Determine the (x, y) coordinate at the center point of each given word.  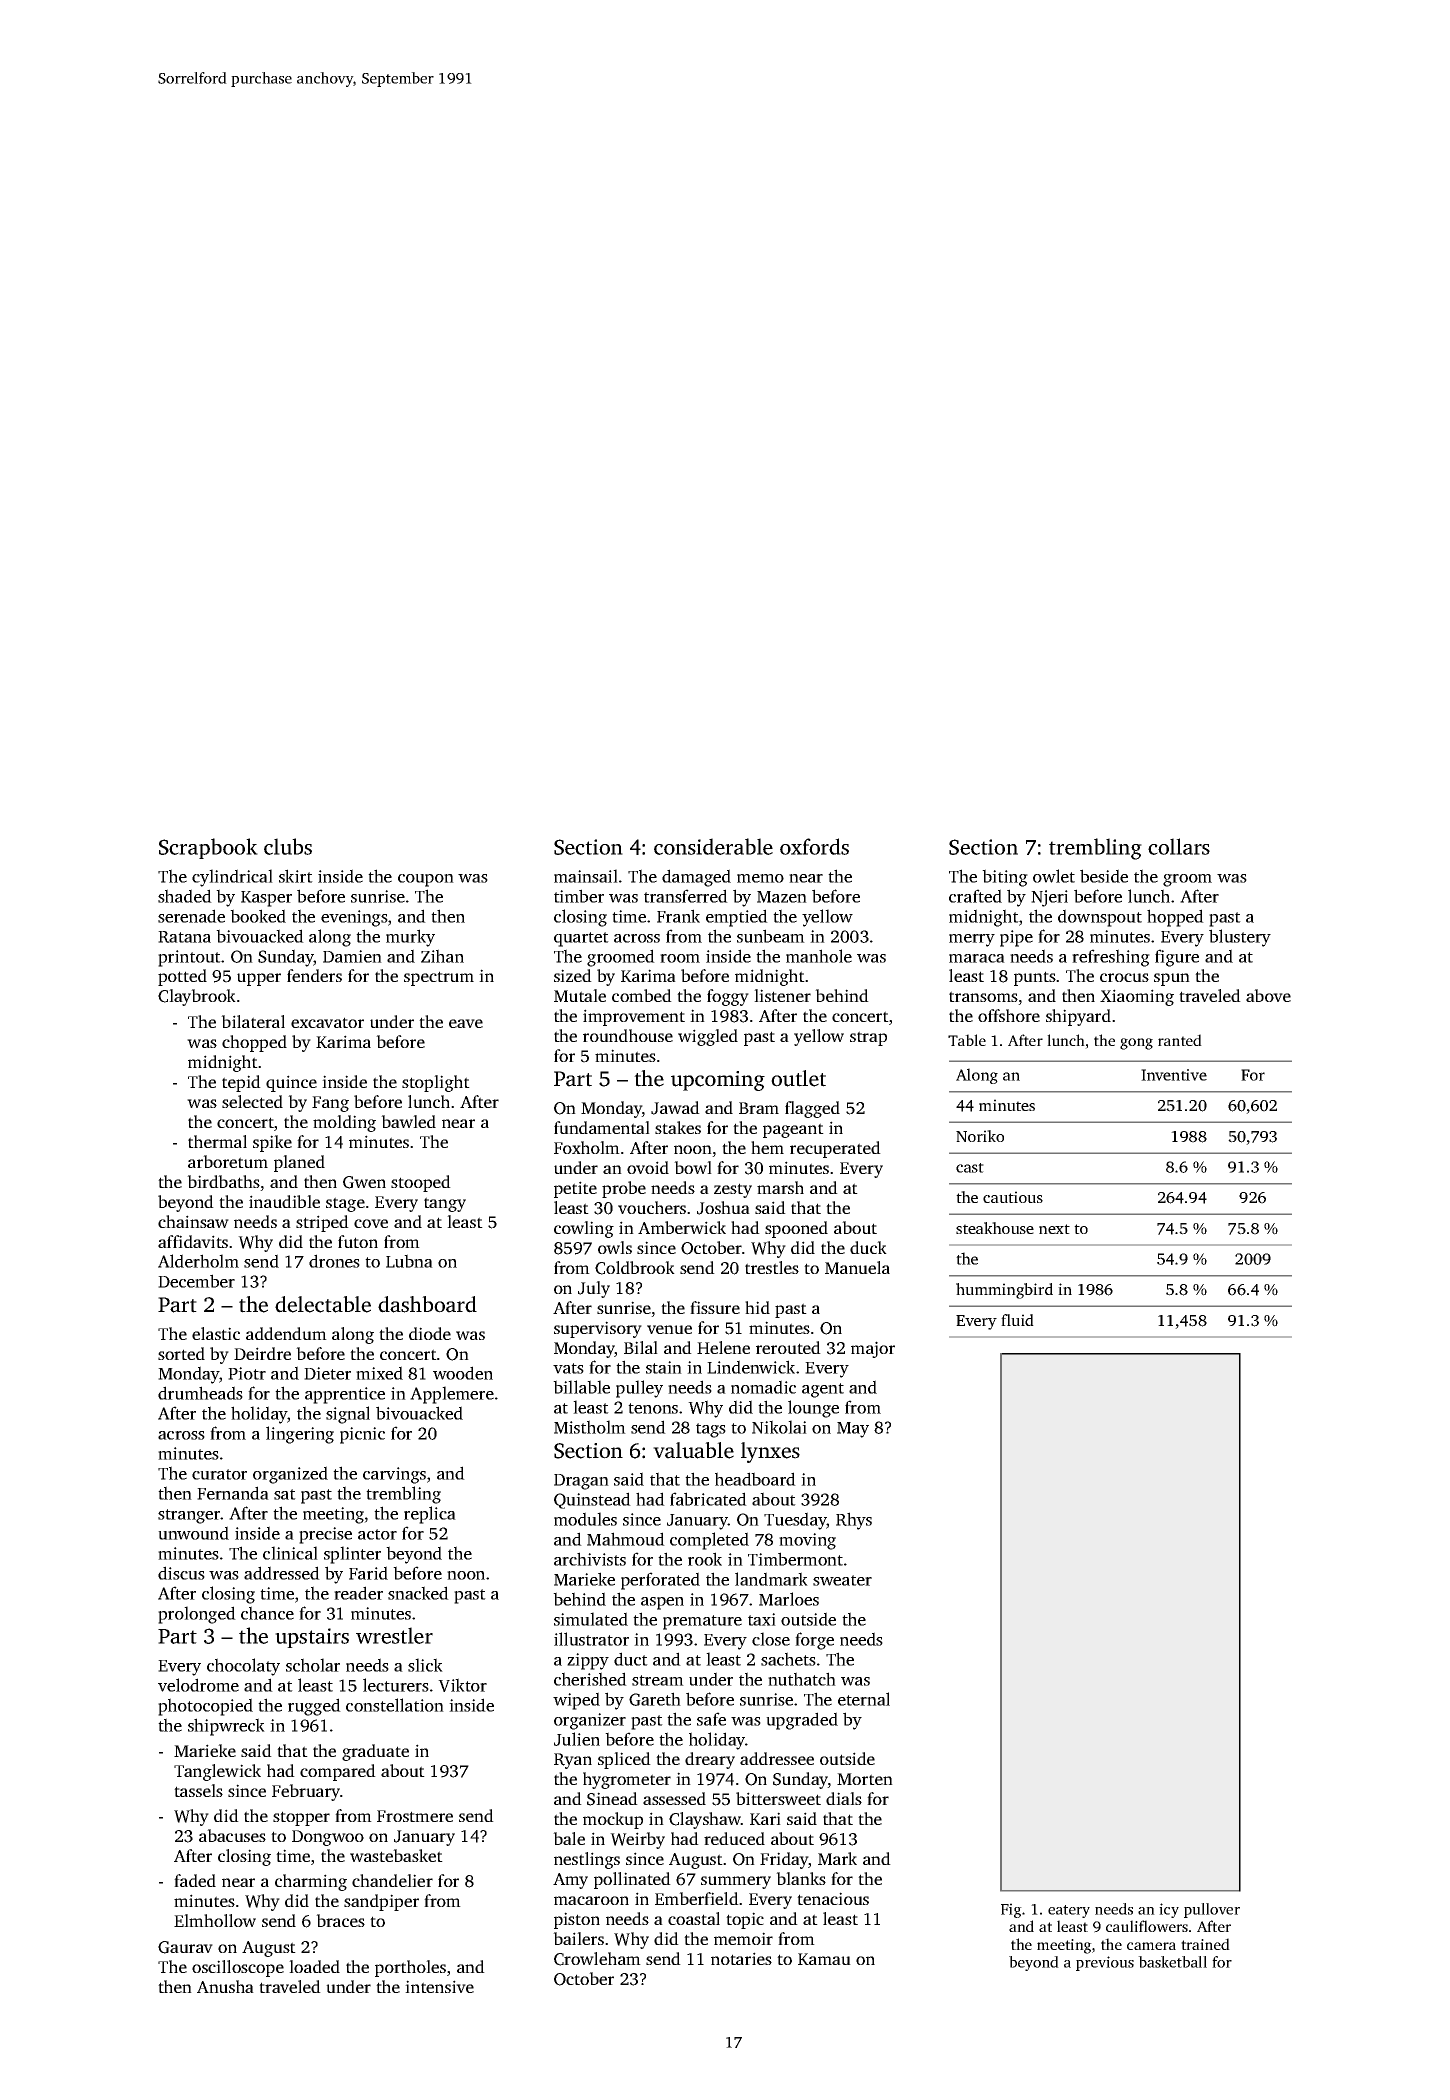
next (1054, 1229)
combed (642, 995)
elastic (216, 1333)
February (306, 1792)
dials (844, 1798)
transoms (983, 996)
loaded (314, 1966)
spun (1172, 979)
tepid (241, 1083)
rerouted (788, 1347)
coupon (426, 880)
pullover (1212, 1910)
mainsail (586, 876)
